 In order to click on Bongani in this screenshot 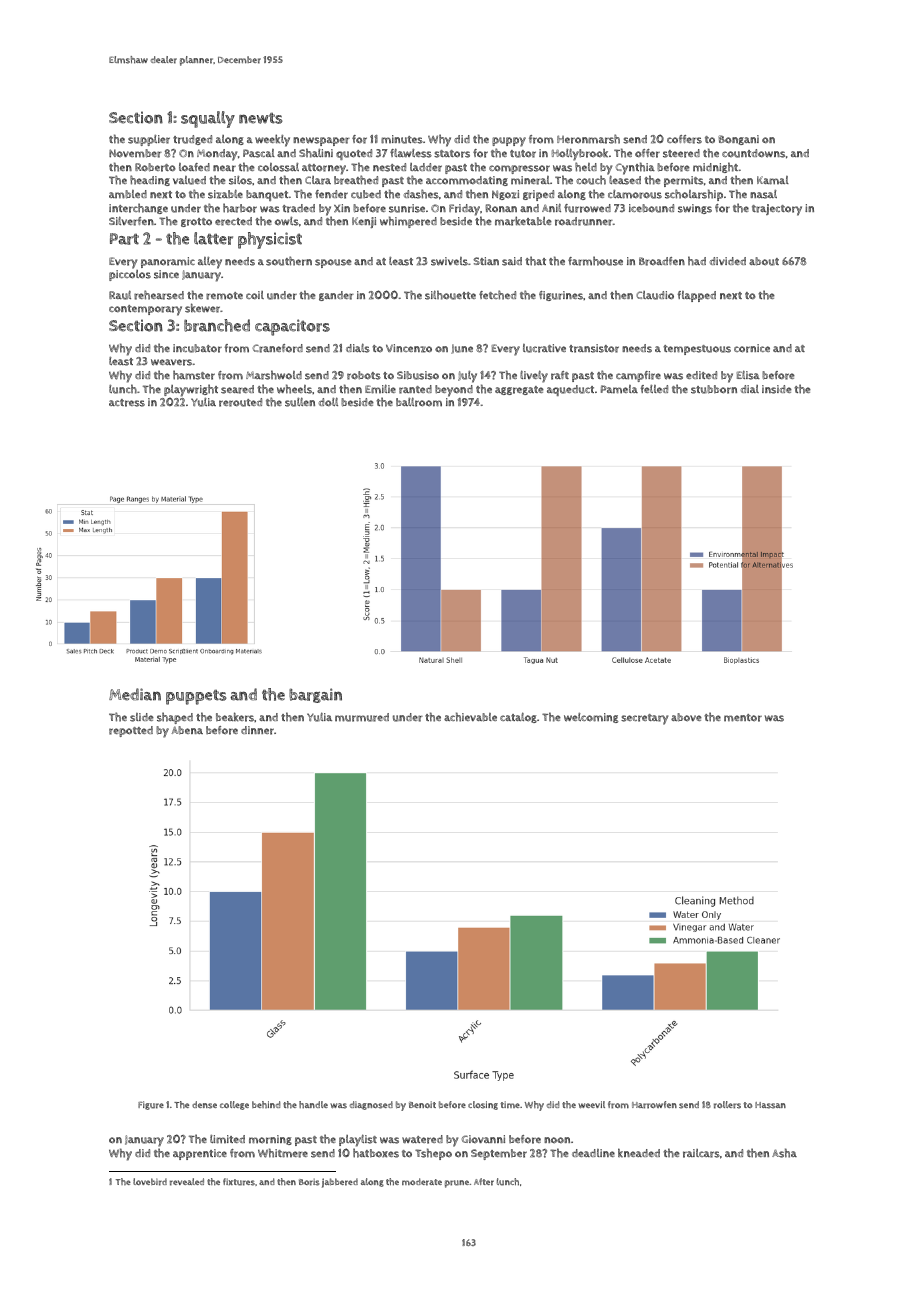, I will do `click(738, 140)`.
